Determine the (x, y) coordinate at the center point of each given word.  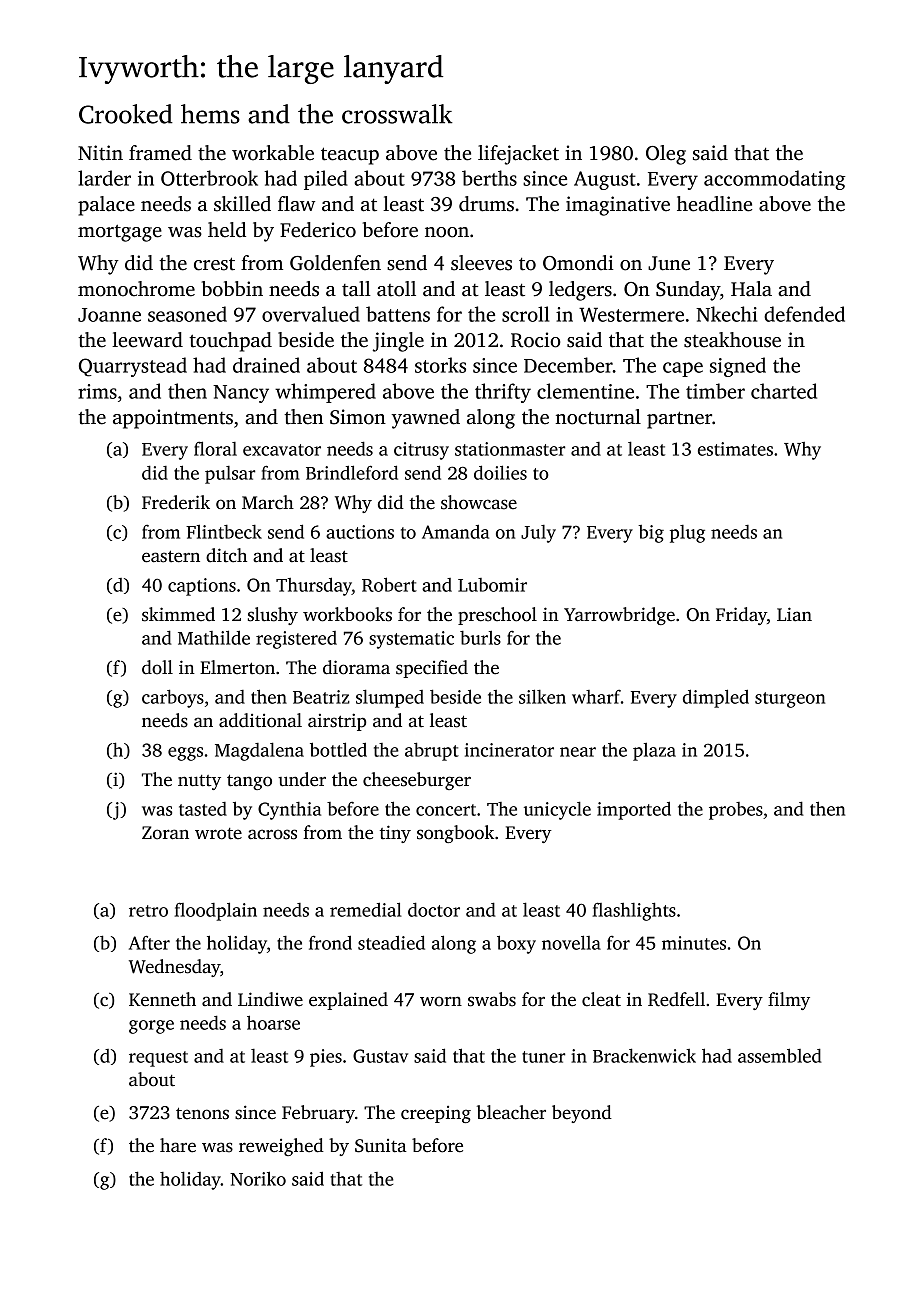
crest (214, 264)
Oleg (666, 155)
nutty (199, 782)
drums (486, 204)
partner (679, 420)
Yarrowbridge (619, 616)
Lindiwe (270, 999)
